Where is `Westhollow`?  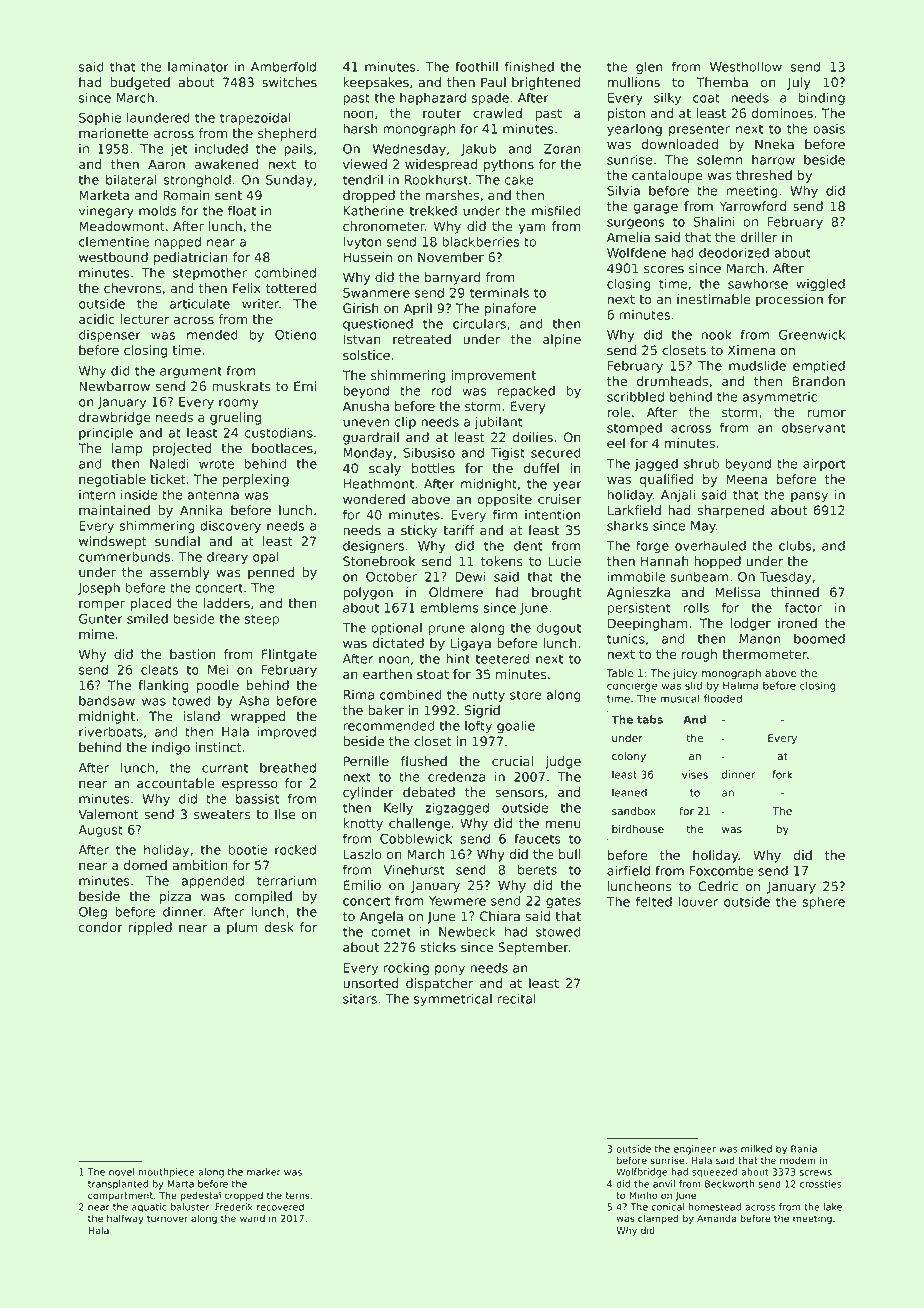 Westhollow is located at coordinates (746, 66).
